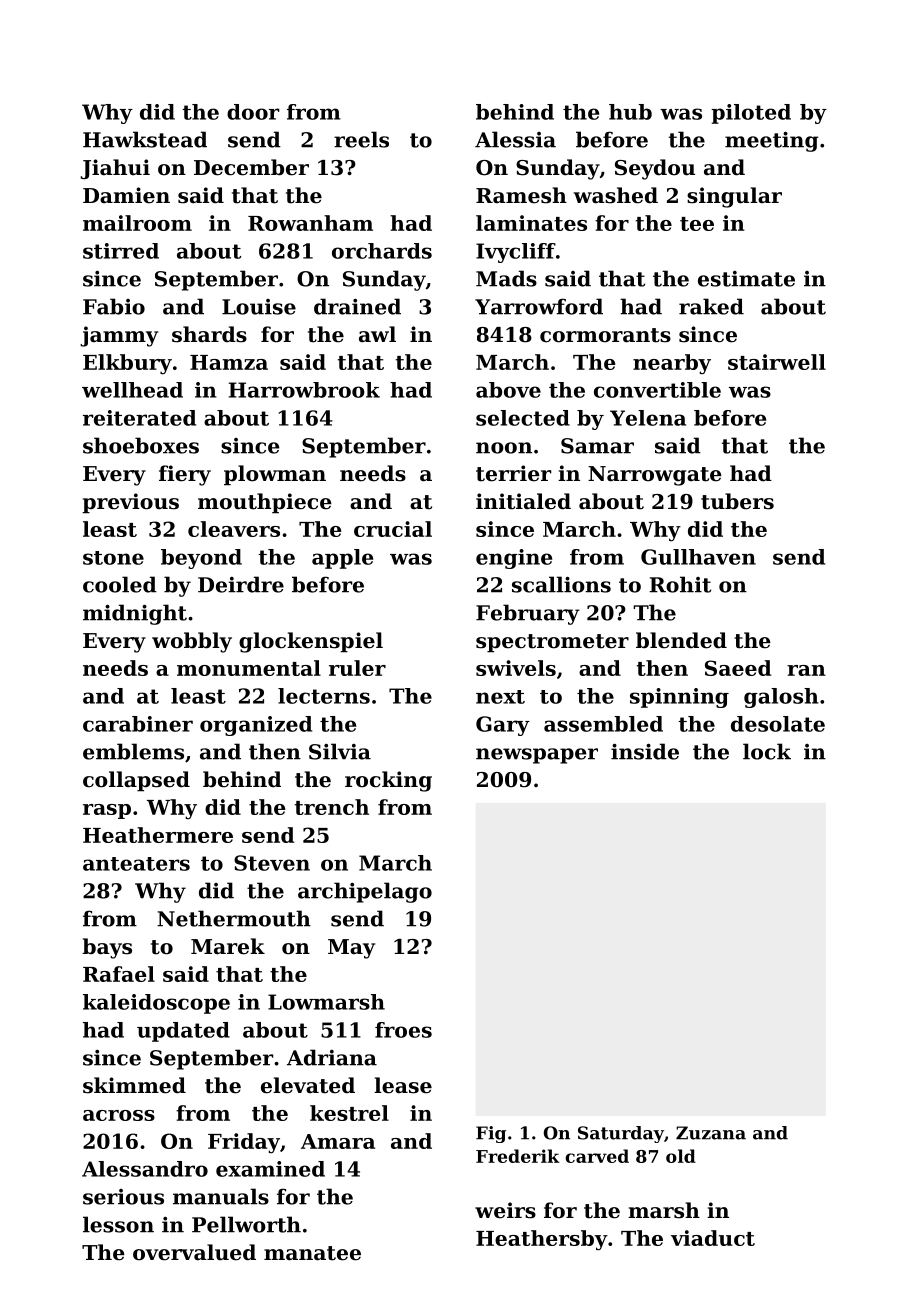  What do you see at coordinates (645, 751) in the page?
I see `inside` at bounding box center [645, 751].
